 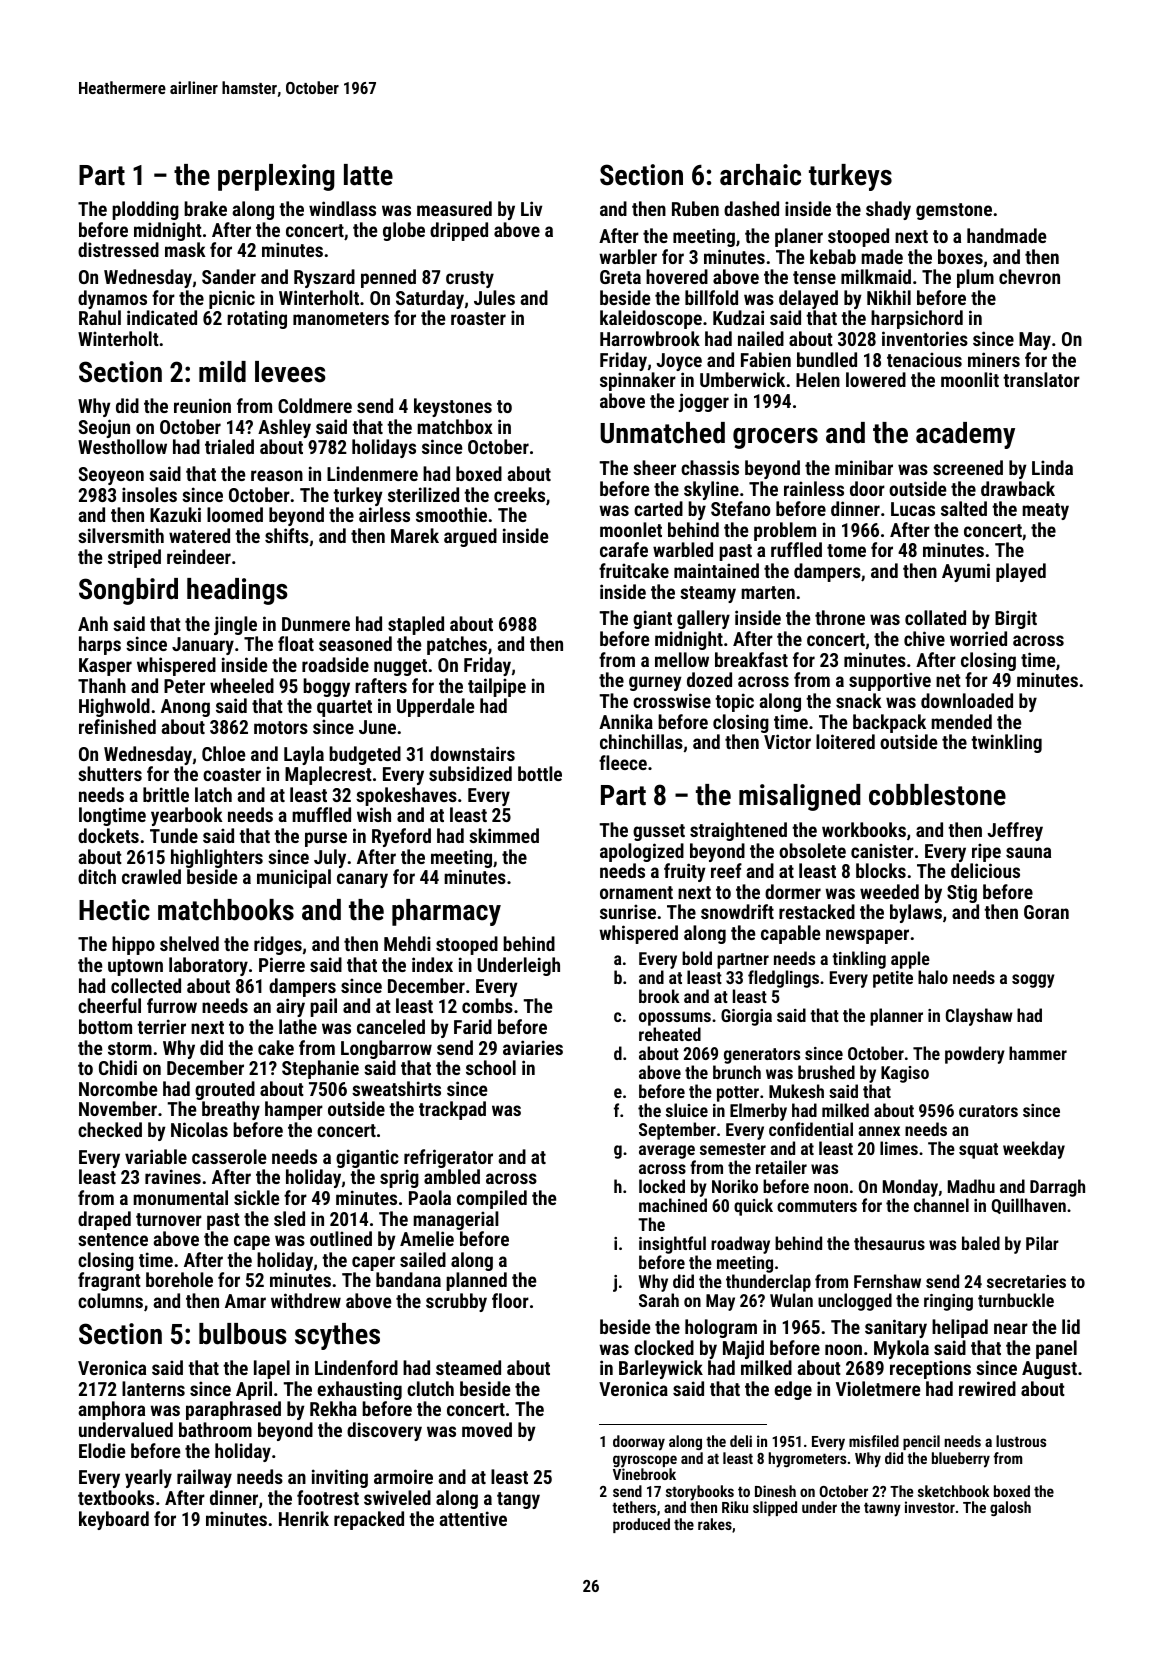 I want to click on archaic, so click(x=760, y=175).
